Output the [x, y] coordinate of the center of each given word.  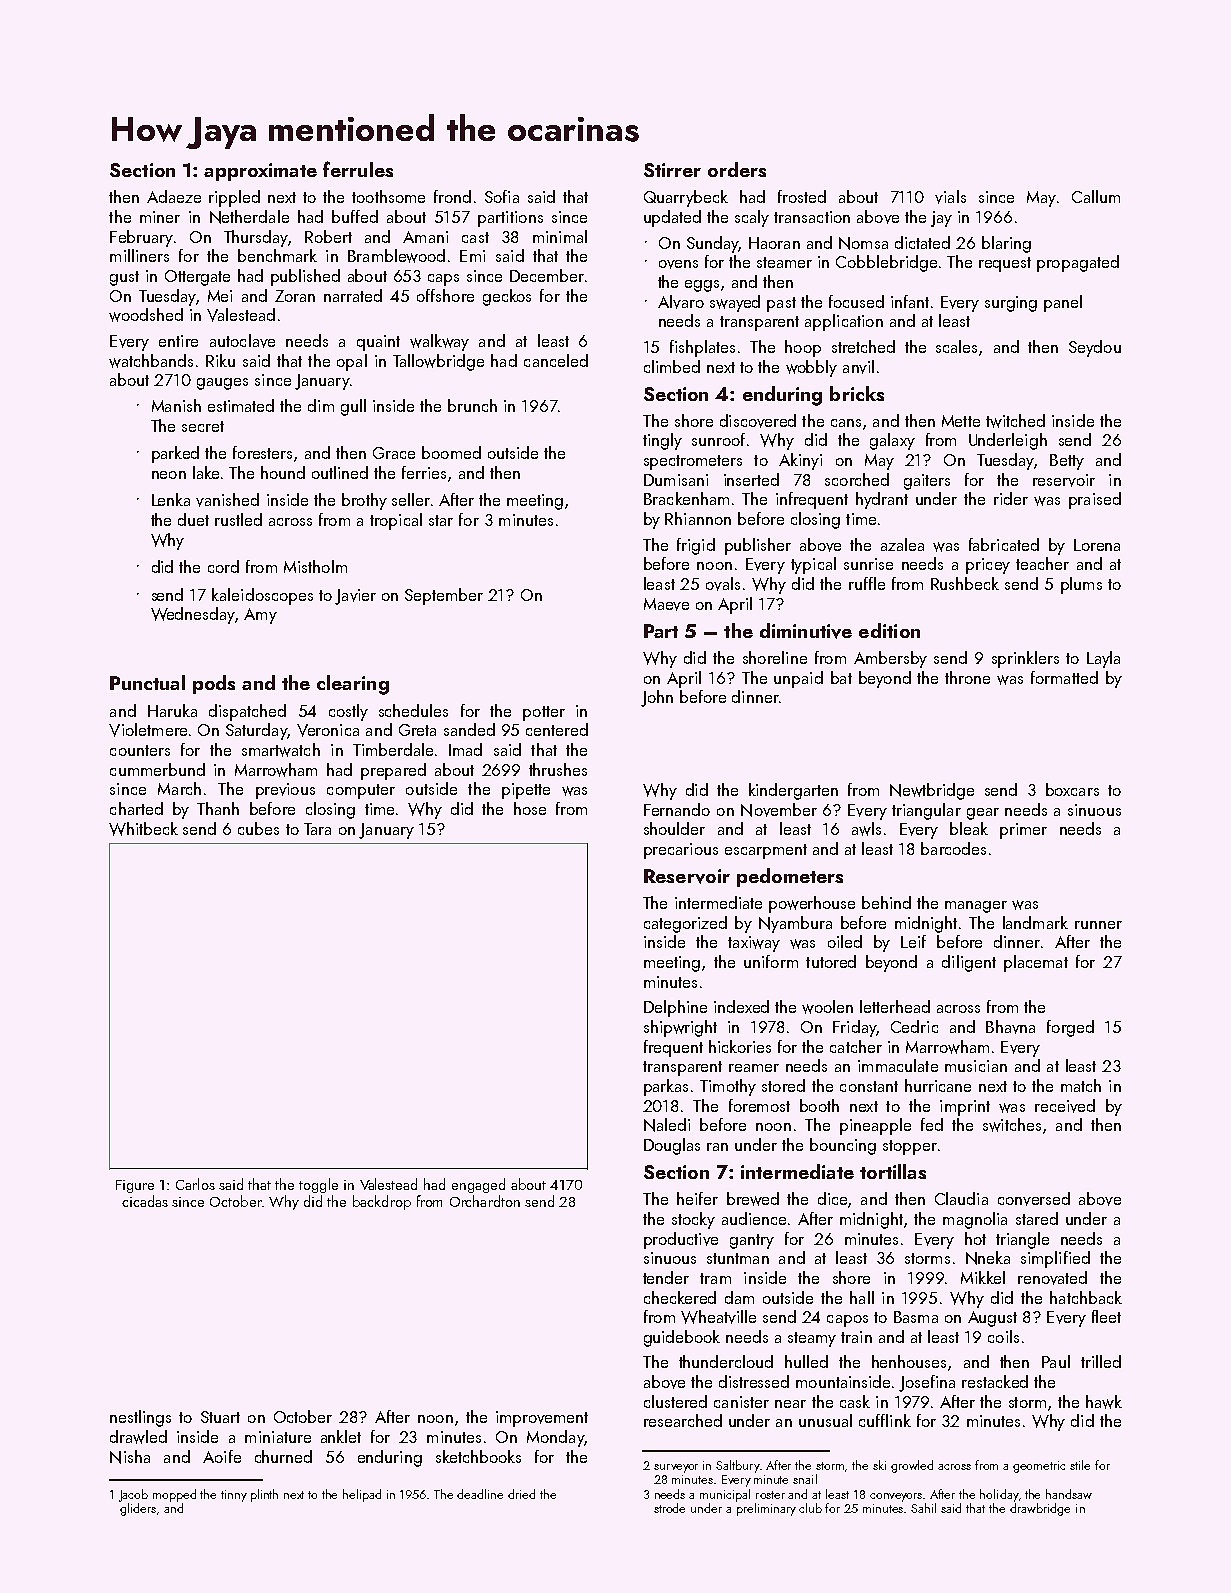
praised [1095, 500]
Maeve [666, 604]
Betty [1067, 462]
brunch [472, 405]
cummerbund [157, 769]
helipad [362, 1495]
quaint [378, 343]
